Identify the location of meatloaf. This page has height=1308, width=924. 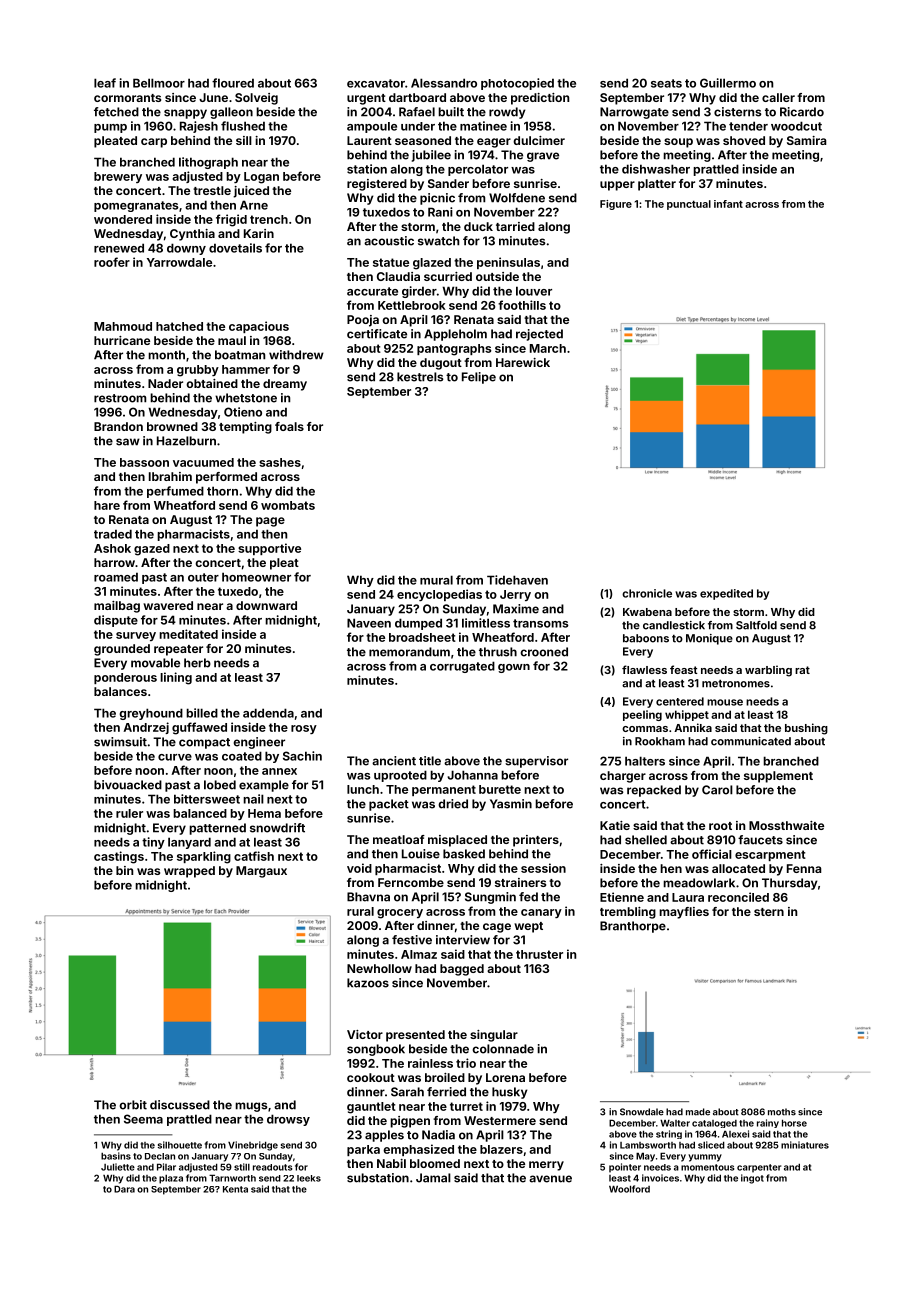
(399, 839).
